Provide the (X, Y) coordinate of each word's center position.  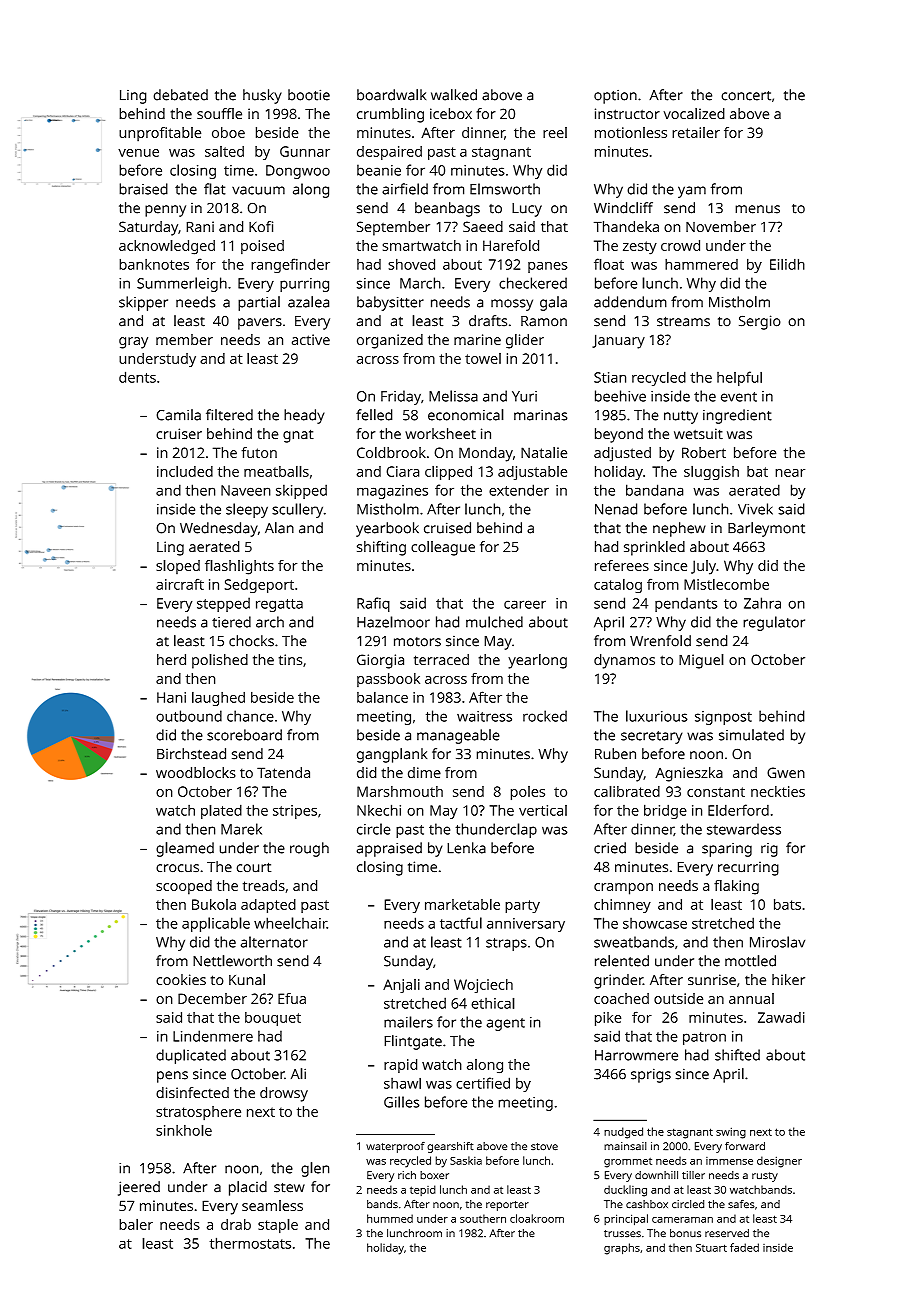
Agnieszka (689, 774)
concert (746, 96)
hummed (390, 1218)
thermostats (250, 1243)
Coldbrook (391, 452)
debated (180, 95)
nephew (679, 529)
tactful (461, 923)
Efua (292, 998)
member (184, 339)
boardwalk (391, 95)
